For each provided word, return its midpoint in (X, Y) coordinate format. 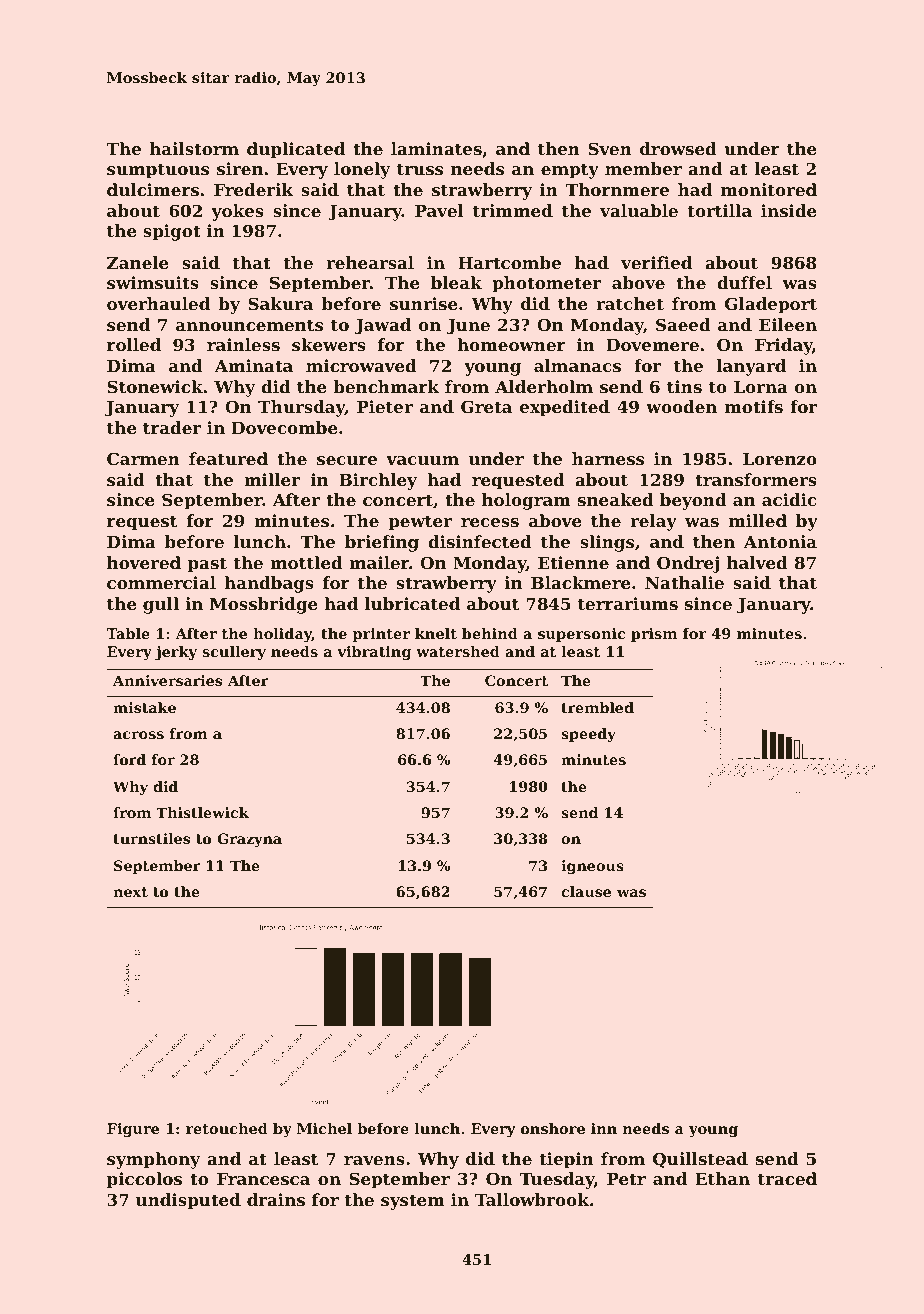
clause (586, 891)
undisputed (188, 1201)
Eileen (788, 324)
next (130, 892)
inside (789, 210)
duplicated (296, 150)
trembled (597, 707)
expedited (565, 408)
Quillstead (700, 1160)
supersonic (581, 635)
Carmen (143, 458)
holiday (282, 635)
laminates (436, 148)
